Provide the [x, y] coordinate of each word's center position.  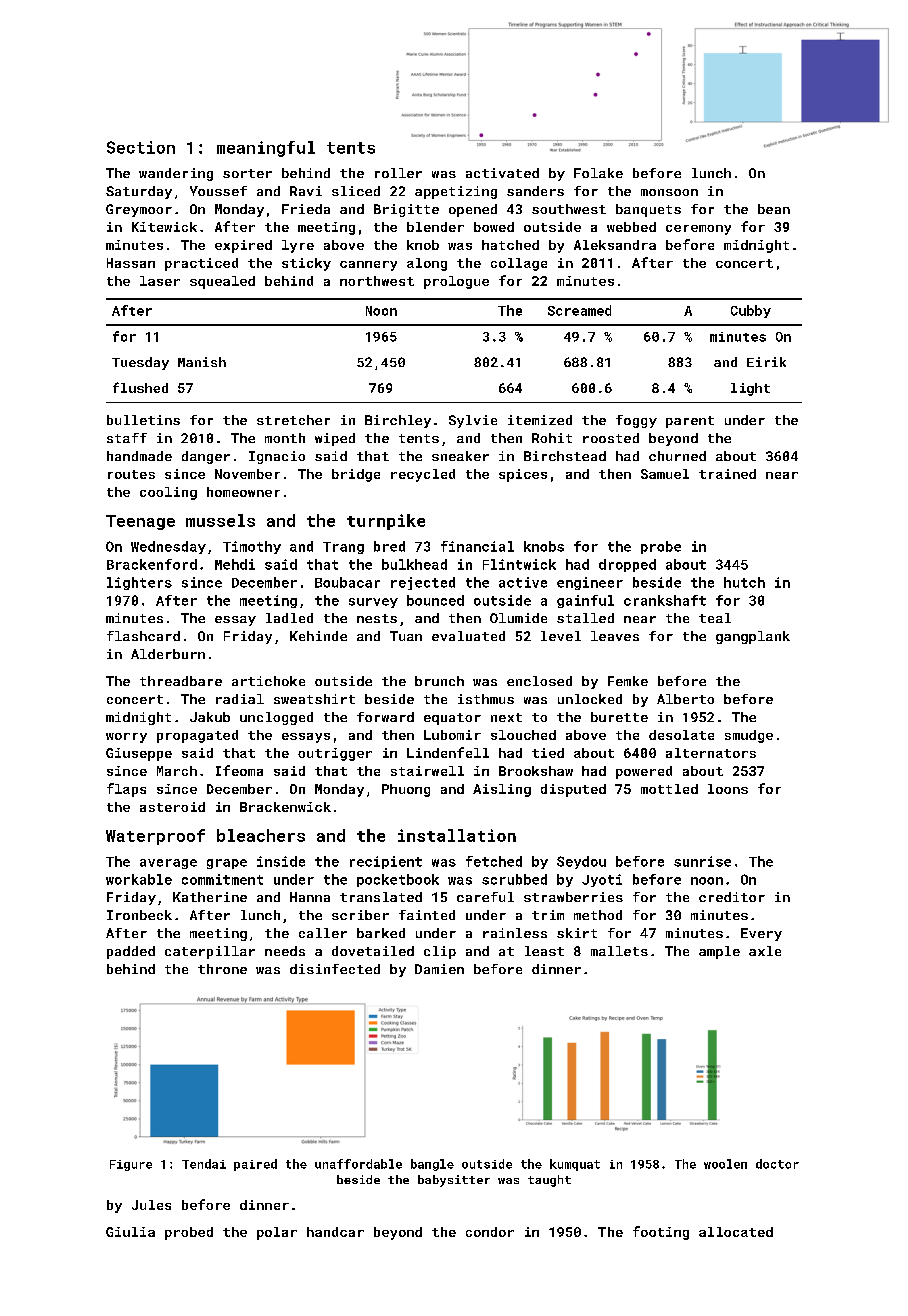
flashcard [143, 636]
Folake [598, 173]
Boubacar [347, 582]
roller [398, 173]
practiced [201, 264]
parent [690, 422]
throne [222, 969]
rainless [515, 933]
